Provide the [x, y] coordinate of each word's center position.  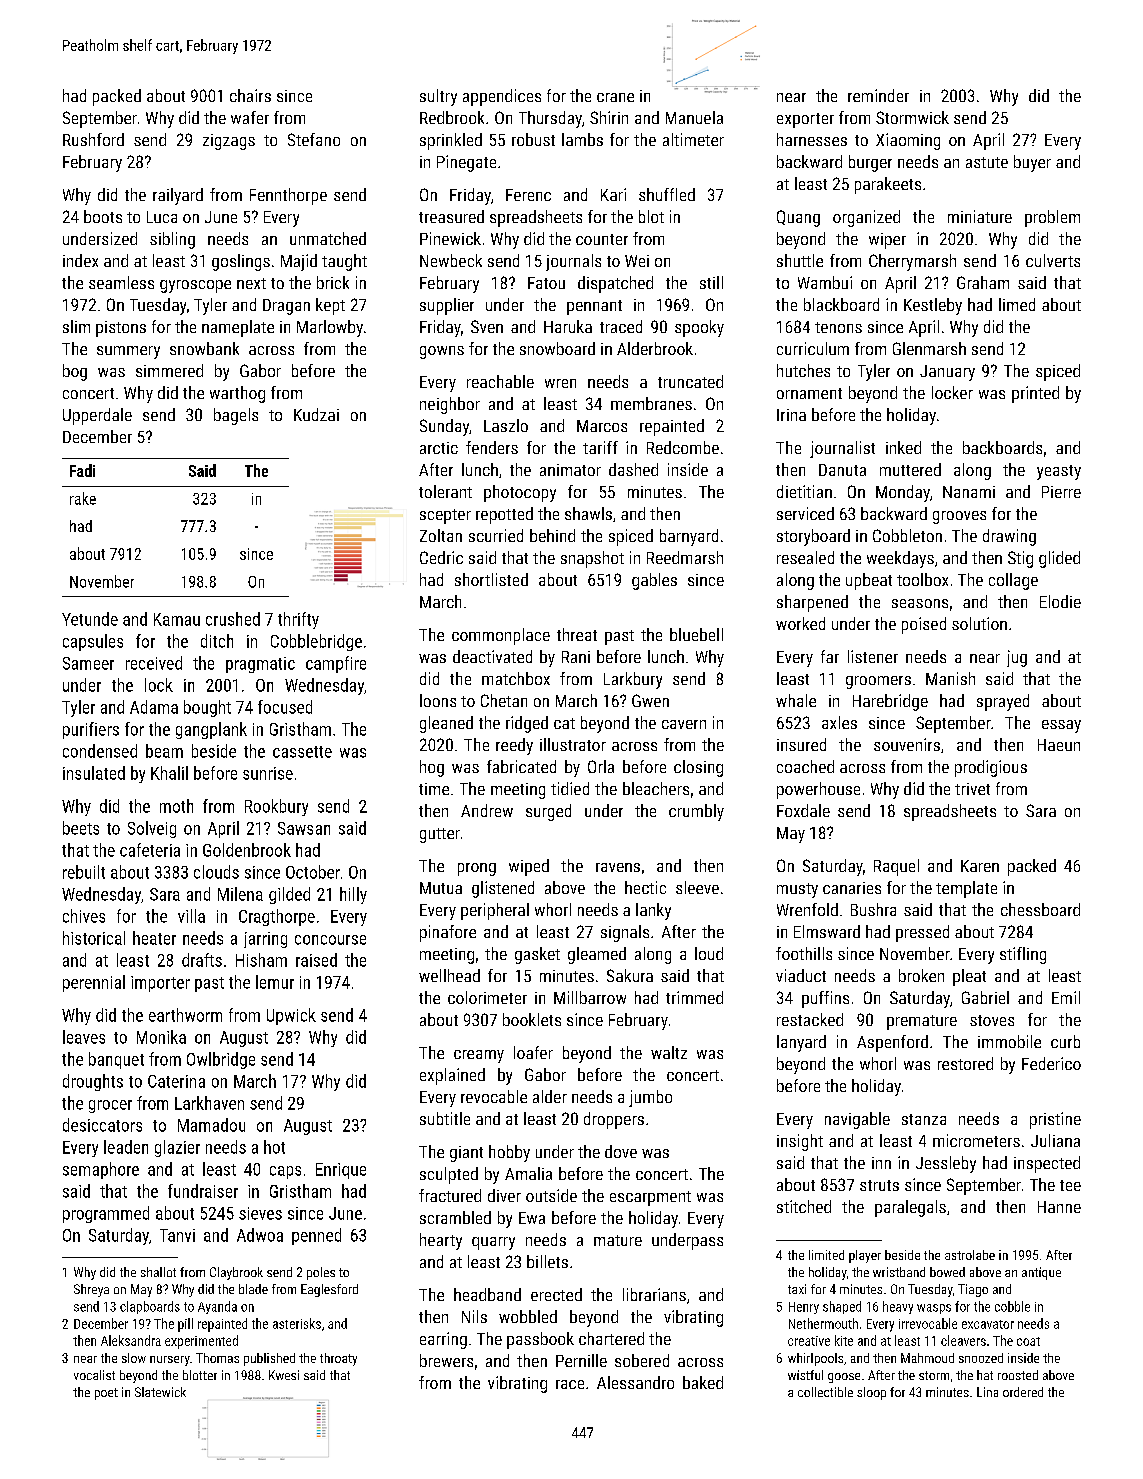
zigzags [229, 142]
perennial [94, 983]
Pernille [581, 1360]
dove [621, 1151]
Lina [987, 1392]
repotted [504, 515]
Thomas [217, 1358]
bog [75, 372]
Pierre [1061, 492]
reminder [878, 95]
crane [615, 97]
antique [1041, 1273]
